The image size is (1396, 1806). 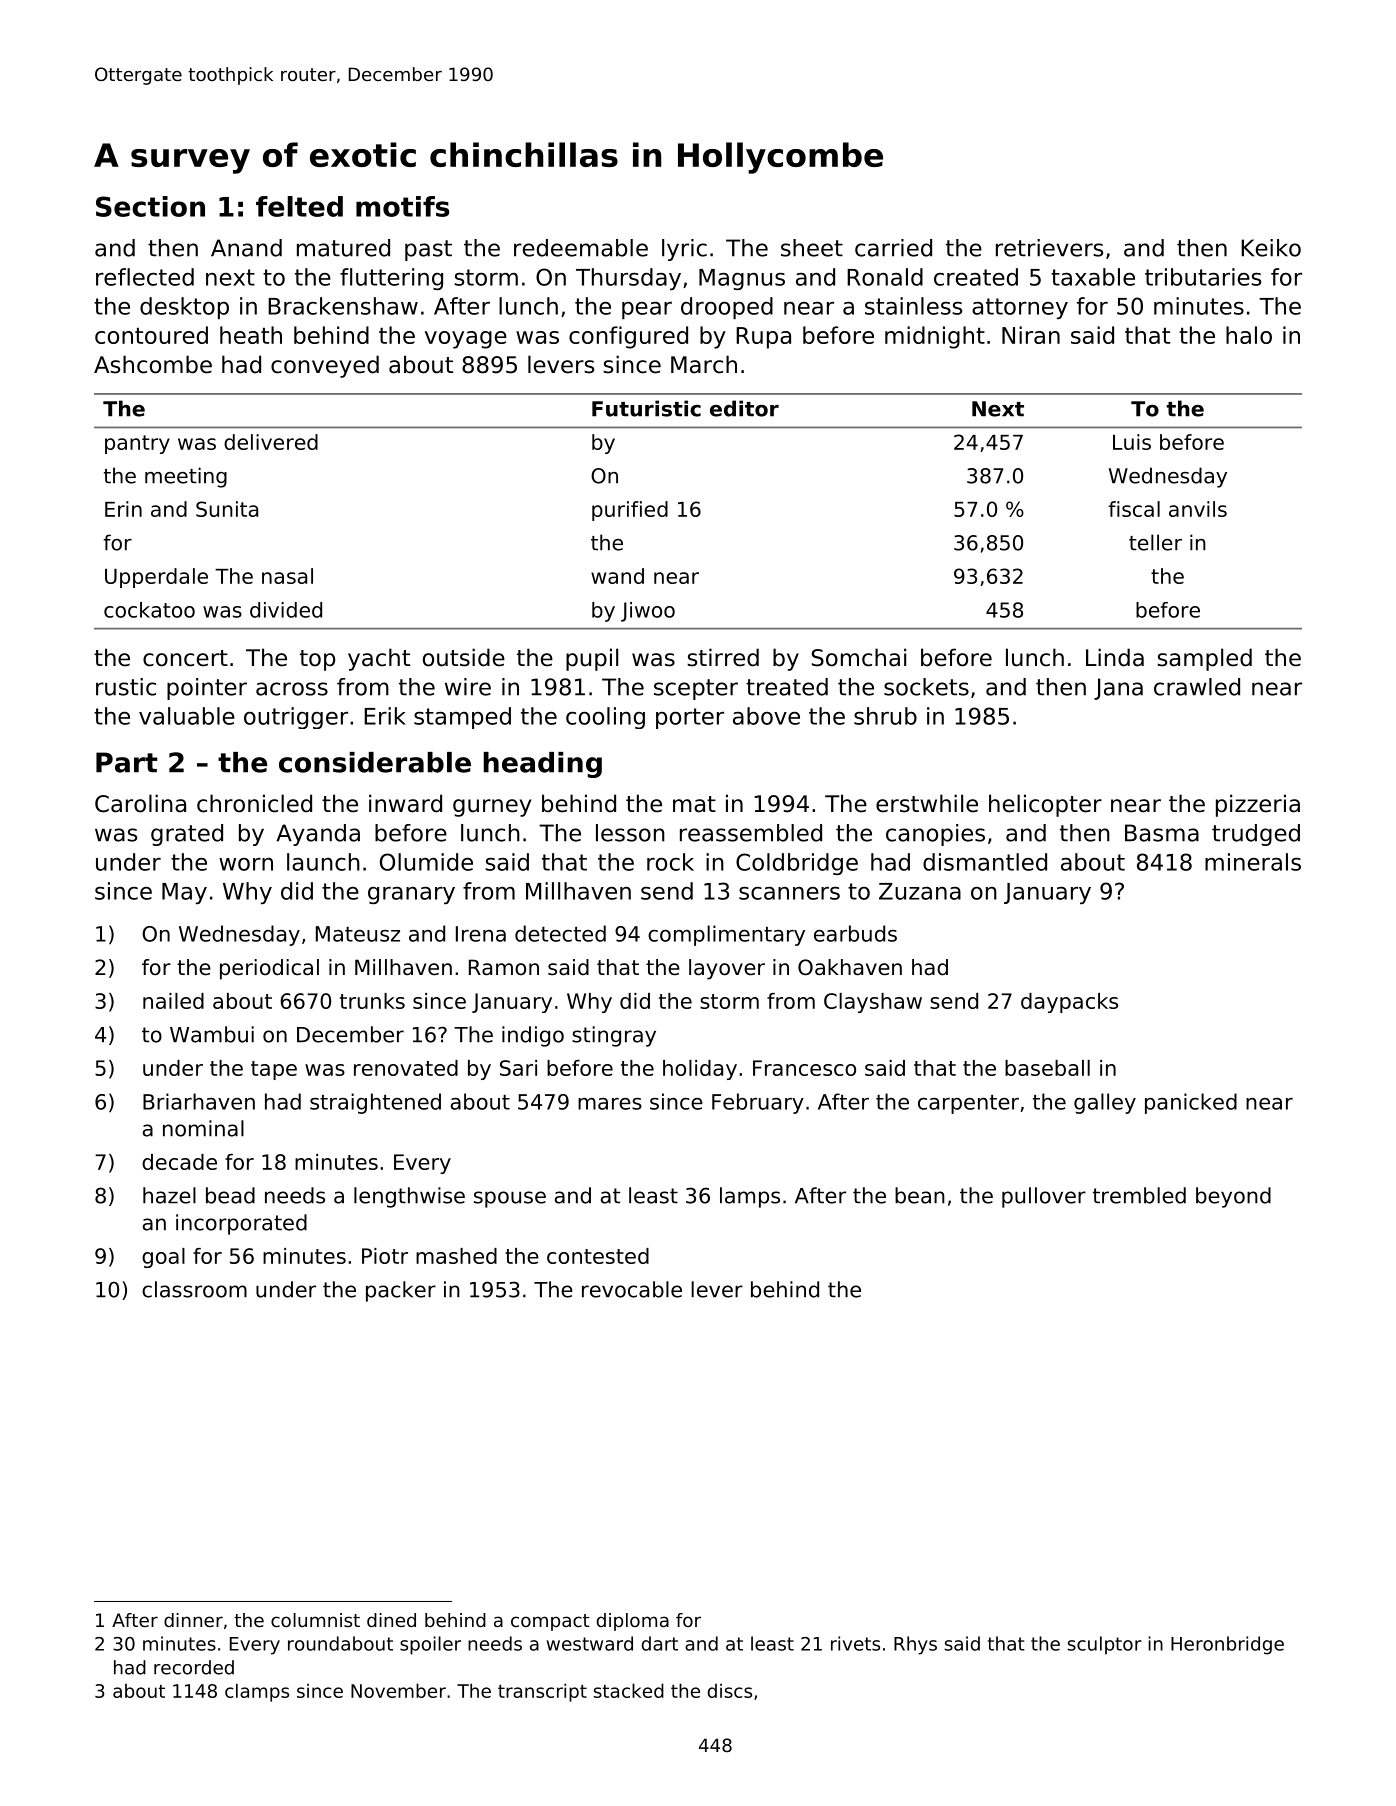 I want to click on bean, so click(x=920, y=1195).
